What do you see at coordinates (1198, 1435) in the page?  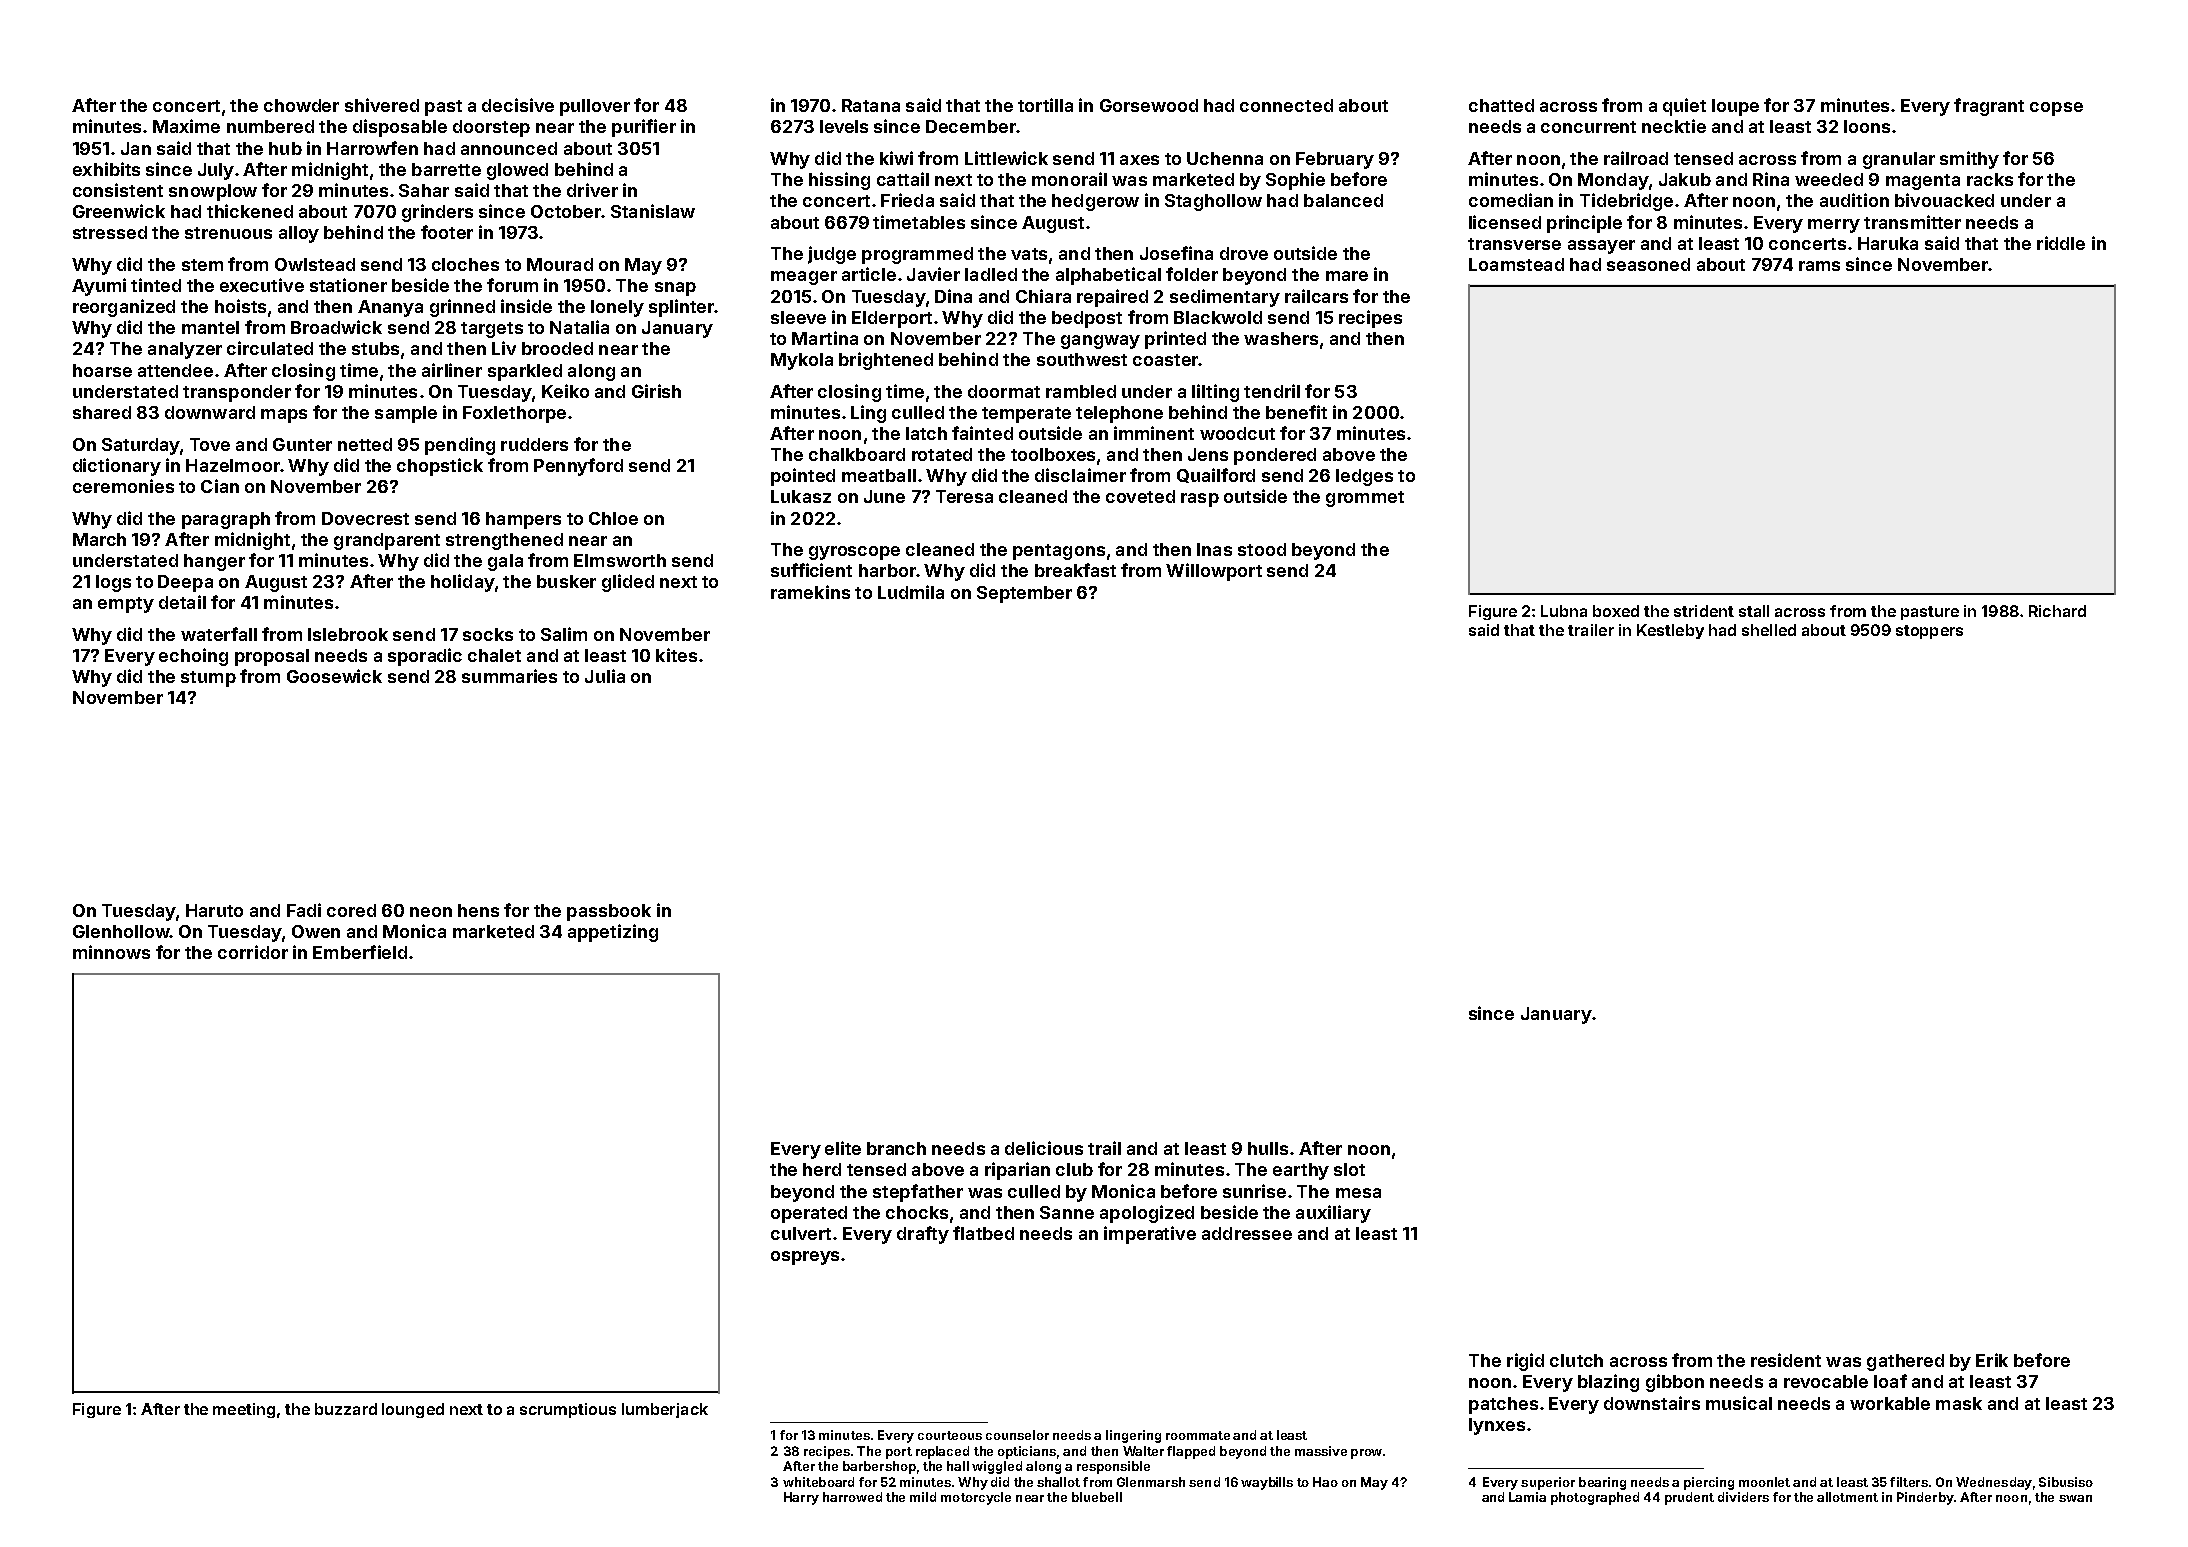 I see `roommate` at bounding box center [1198, 1435].
